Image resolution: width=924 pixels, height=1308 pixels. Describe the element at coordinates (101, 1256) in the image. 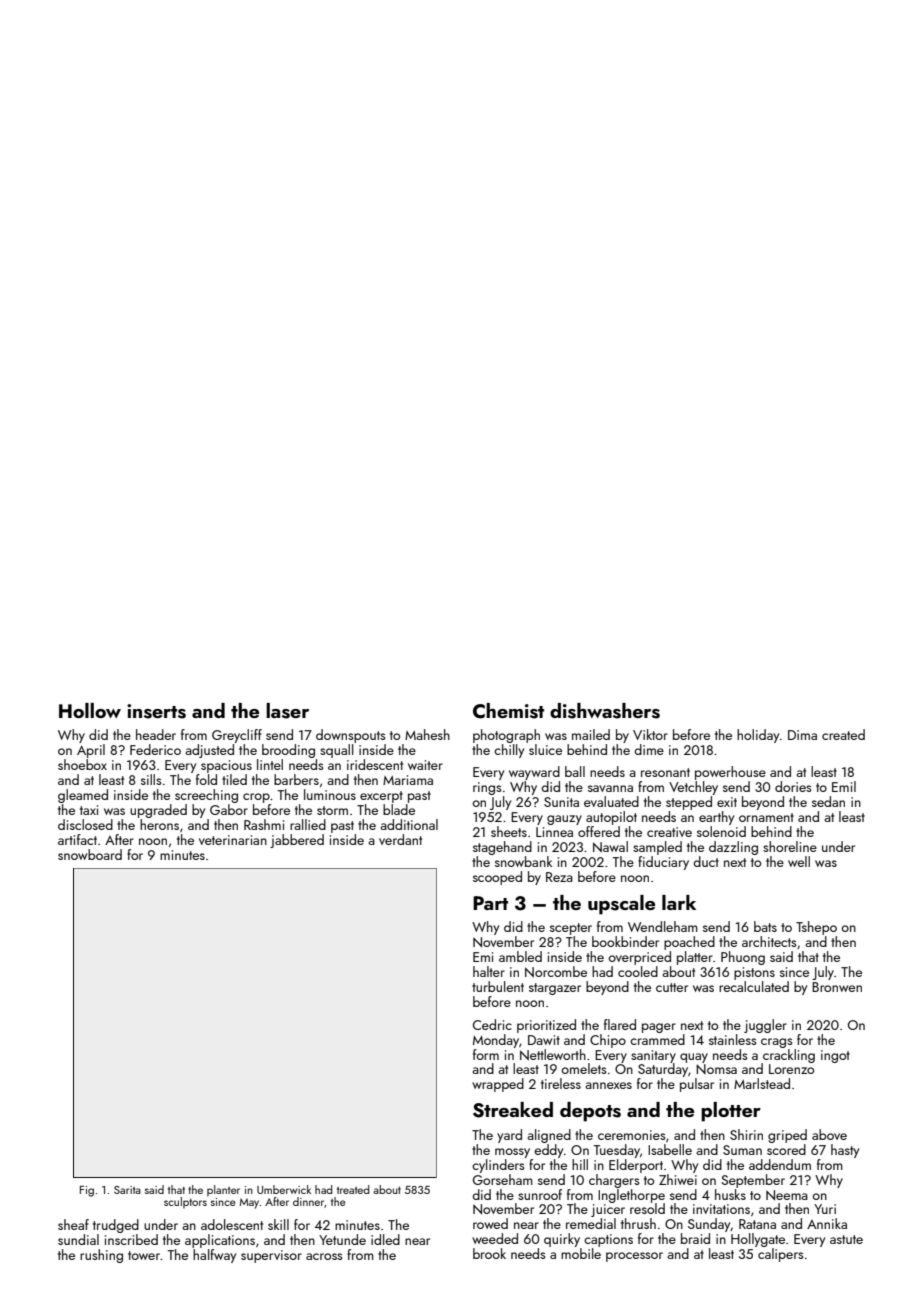

I see `rushing` at that location.
